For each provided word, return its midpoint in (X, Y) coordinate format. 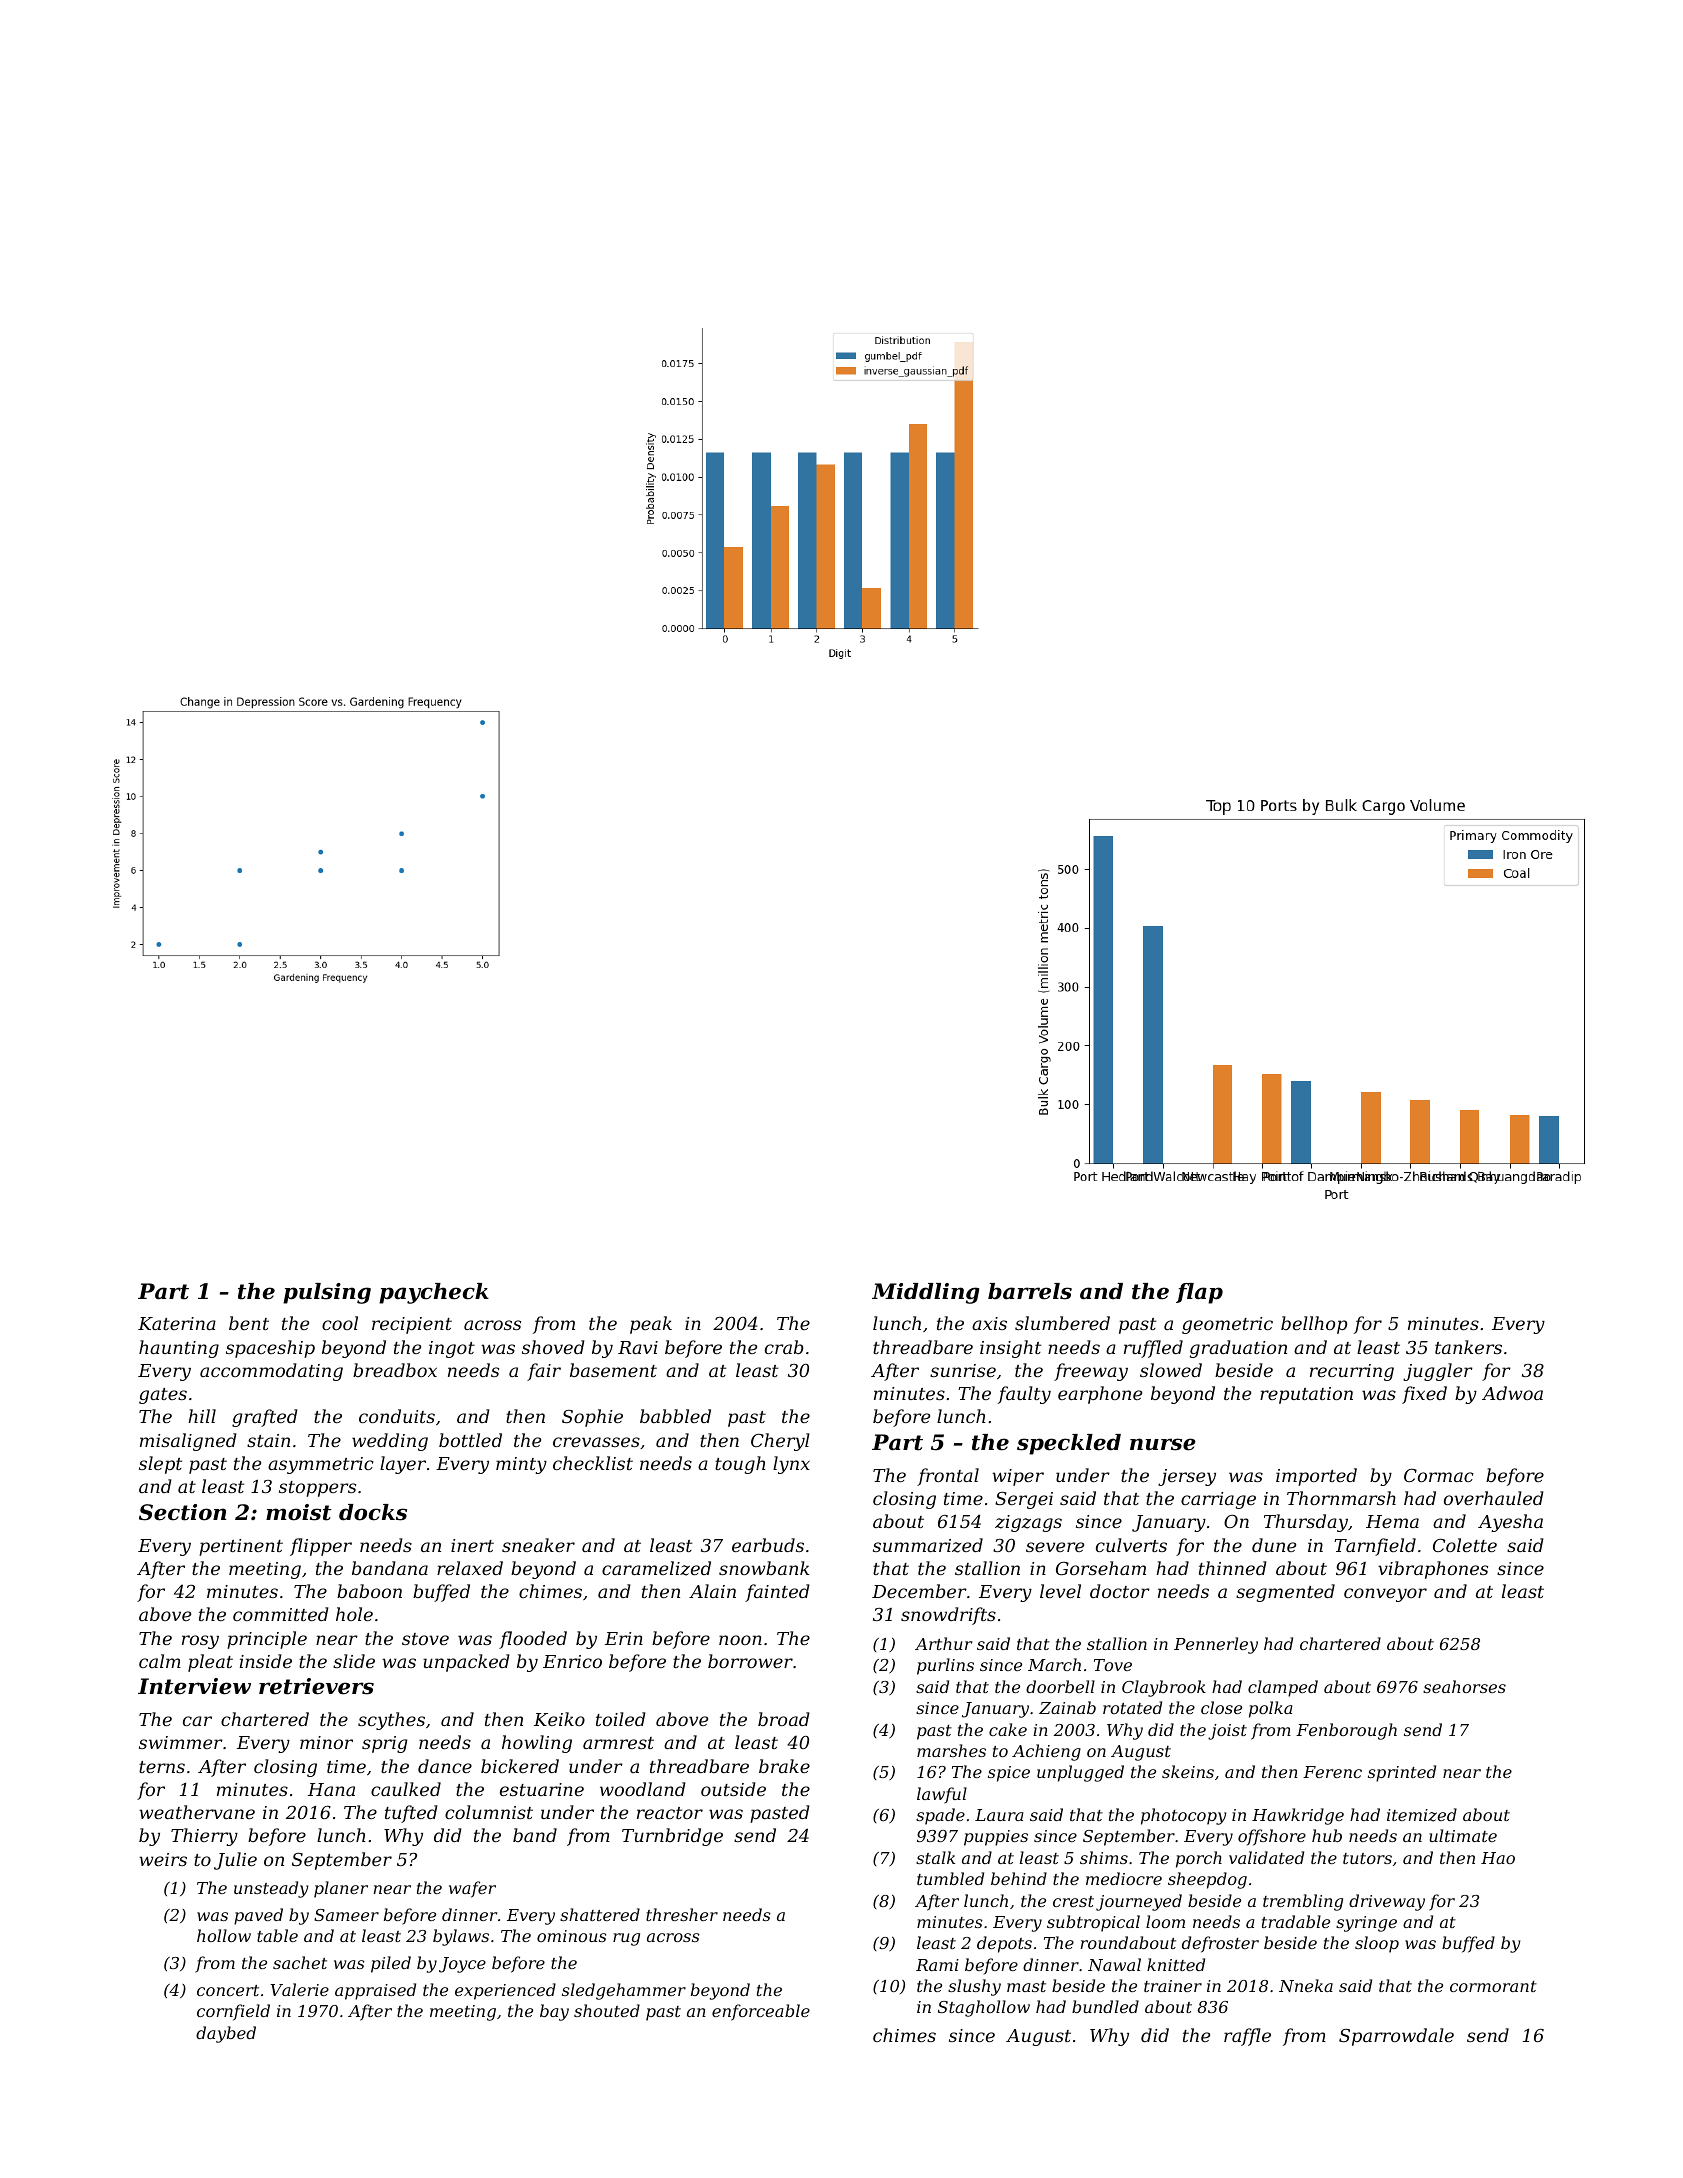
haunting (179, 1349)
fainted (777, 1593)
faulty (1024, 1395)
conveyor (1385, 1595)
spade (940, 1816)
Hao (1498, 1858)
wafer (472, 1889)
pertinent (241, 1547)
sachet (300, 1962)
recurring (1352, 1372)
